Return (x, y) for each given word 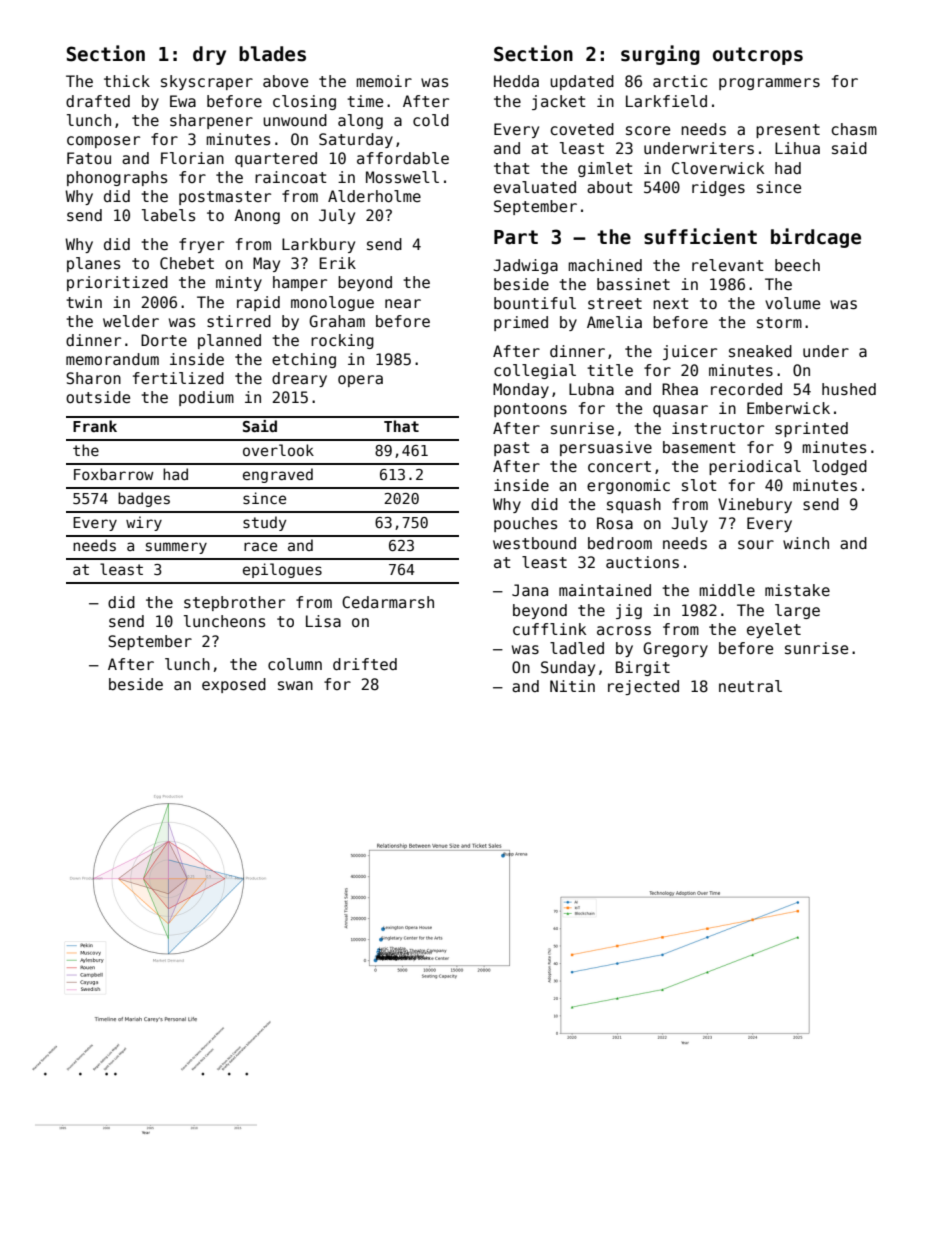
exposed (234, 685)
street (615, 303)
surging (660, 55)
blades (272, 54)
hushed (849, 389)
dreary (299, 379)
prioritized (117, 283)
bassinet (633, 284)
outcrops (758, 56)
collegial (535, 371)
